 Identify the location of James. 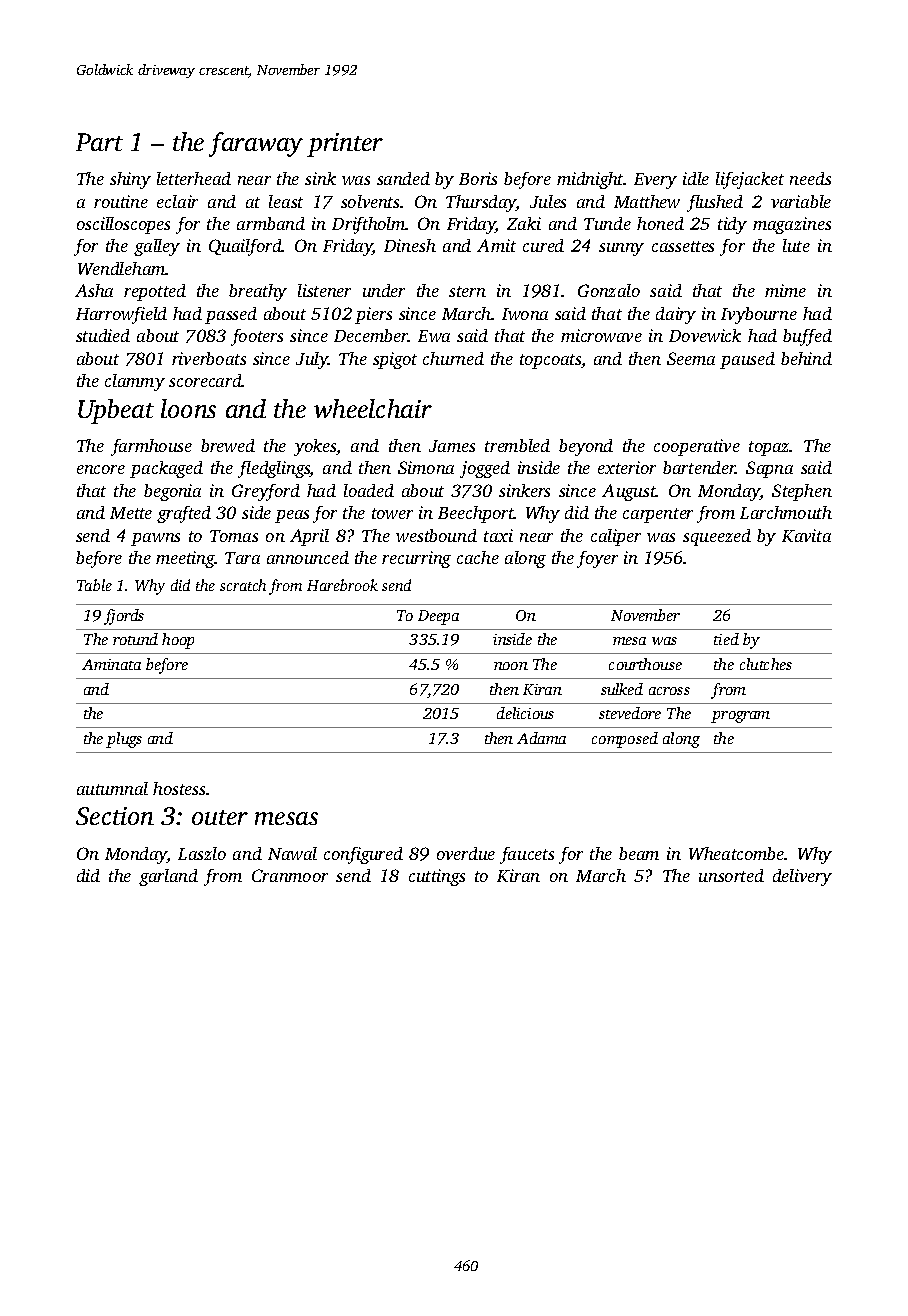
(452, 446).
